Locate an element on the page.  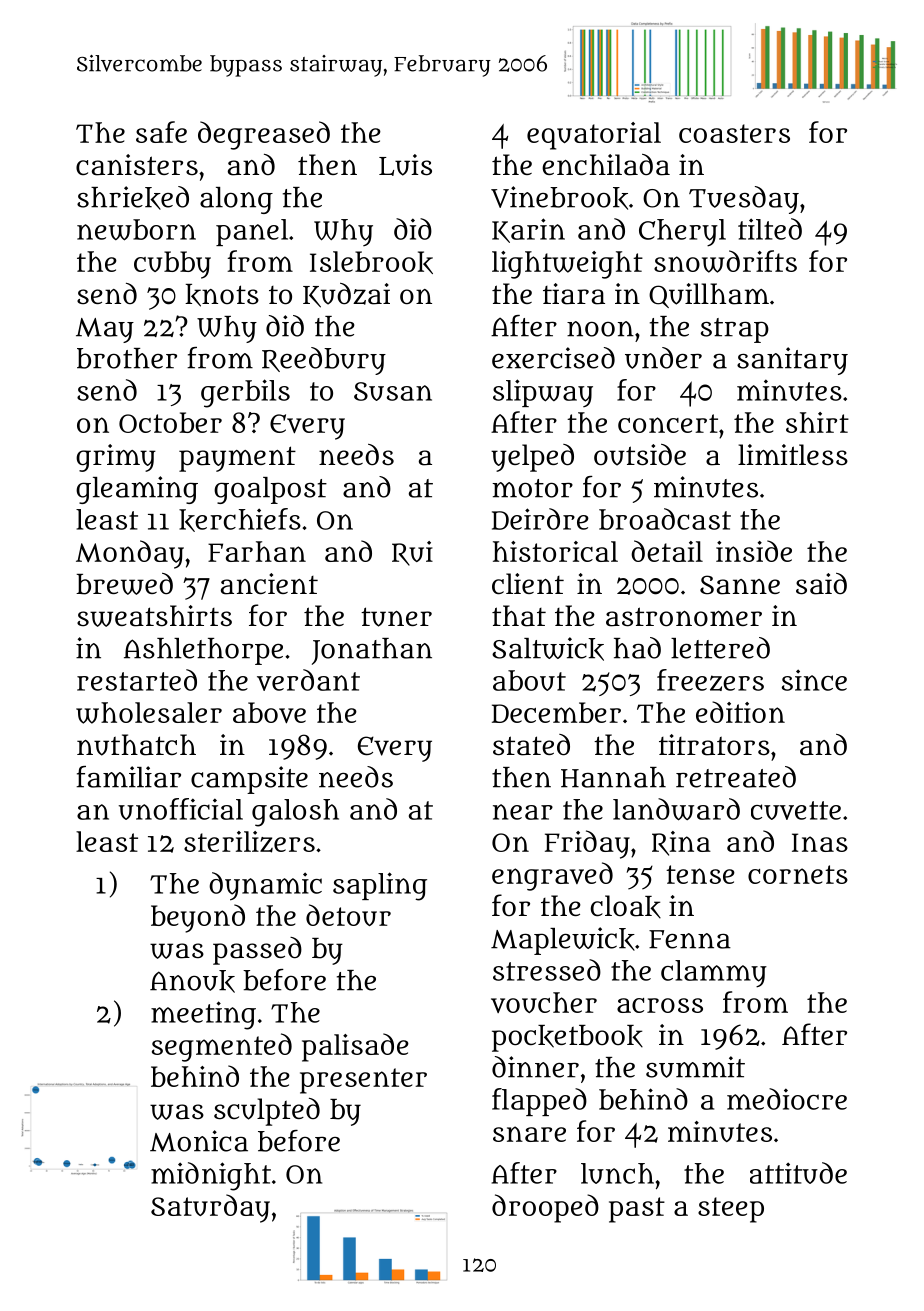
above is located at coordinates (269, 712).
